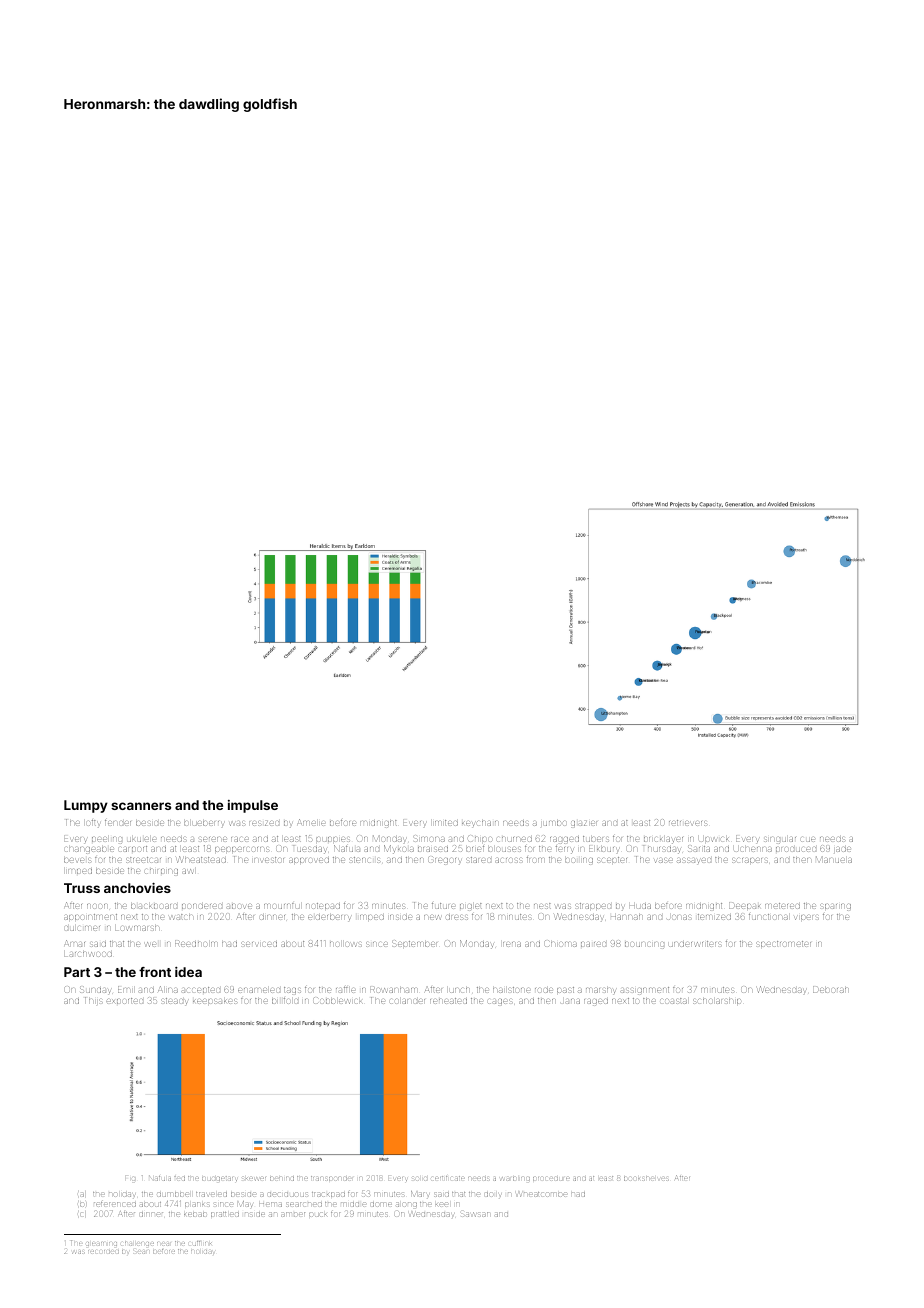 This page has height=1308, width=924. Describe the element at coordinates (282, 1179) in the page. I see `behind` at that location.
